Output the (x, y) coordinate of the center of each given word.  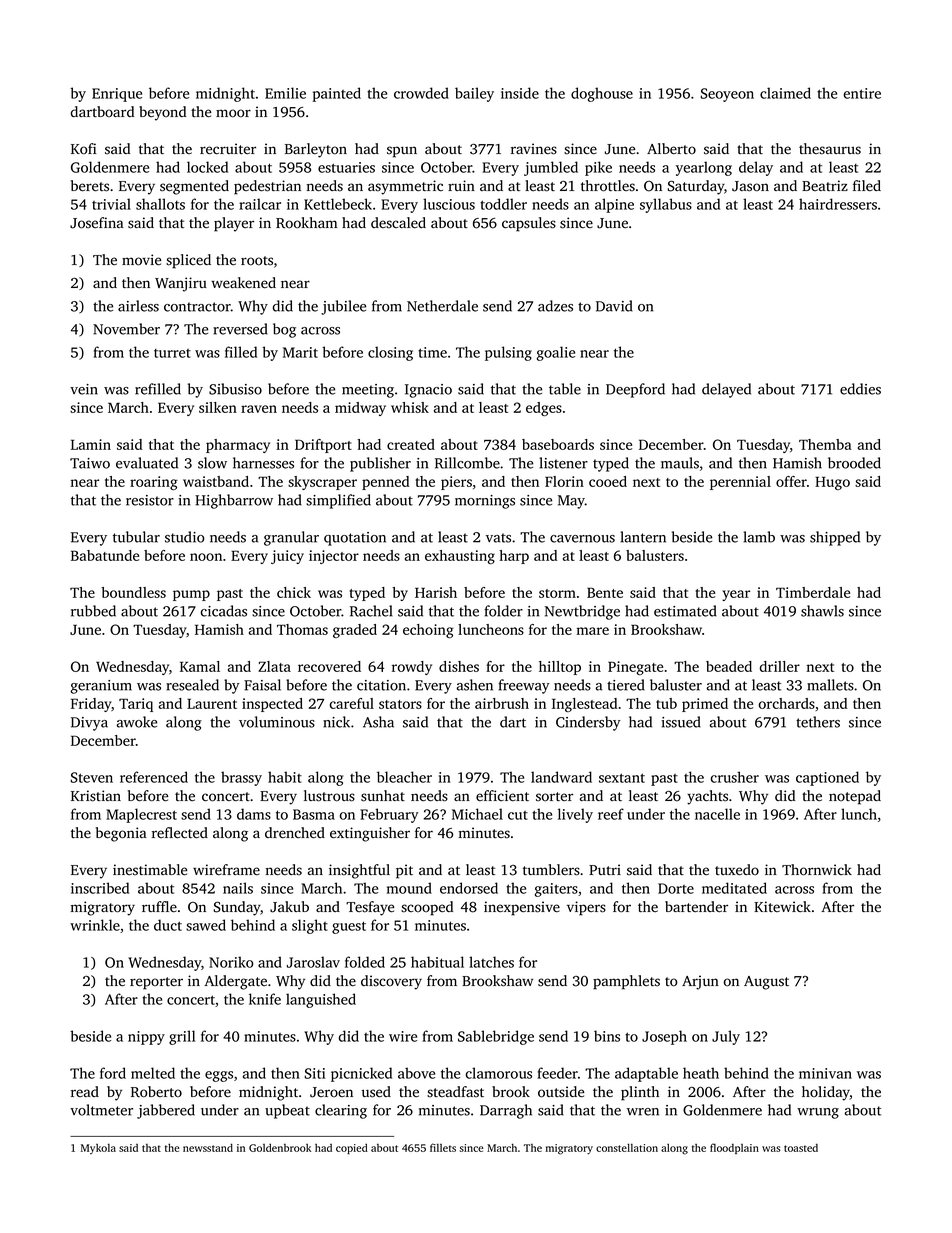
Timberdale (813, 592)
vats (498, 538)
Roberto (156, 1092)
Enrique (117, 95)
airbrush (502, 703)
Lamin (91, 444)
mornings (485, 502)
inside (520, 93)
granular (291, 538)
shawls (822, 611)
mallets (830, 685)
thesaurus (830, 149)
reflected (180, 833)
